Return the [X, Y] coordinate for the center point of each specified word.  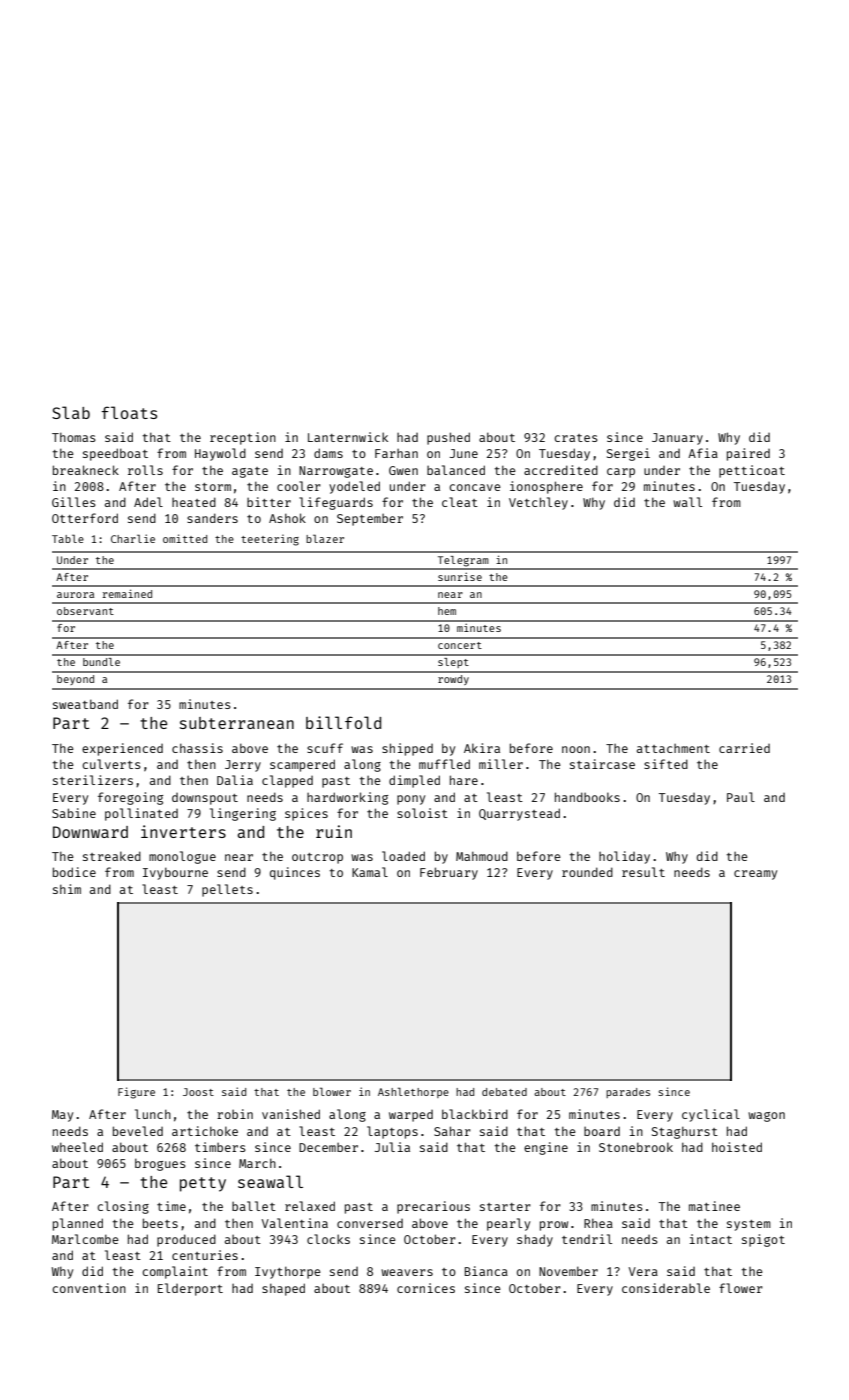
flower [741, 1288]
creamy [755, 875]
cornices [426, 1288]
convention [89, 1288]
